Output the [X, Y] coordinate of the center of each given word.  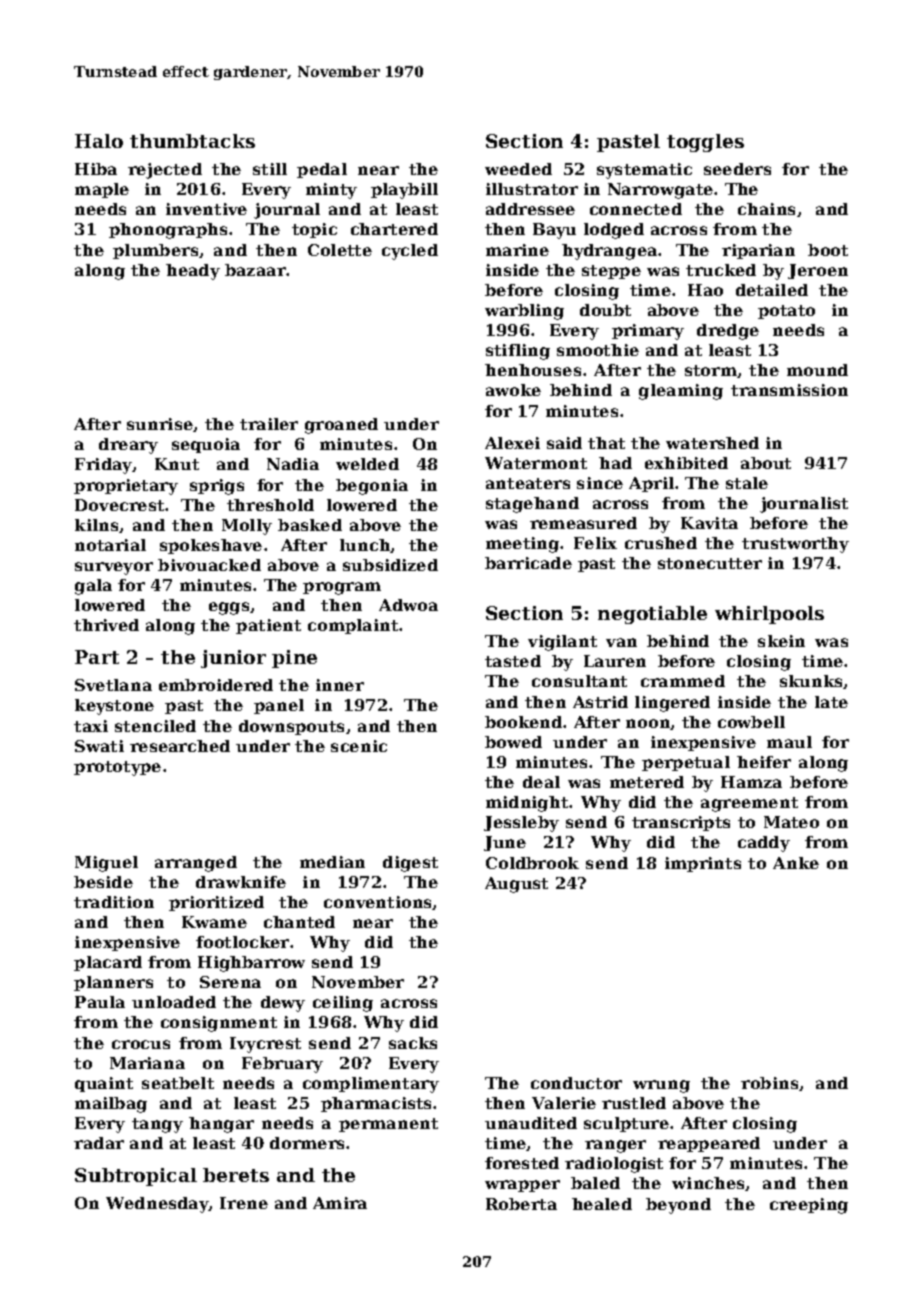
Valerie [564, 1103]
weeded [518, 169]
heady [193, 272]
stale [747, 483]
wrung [661, 1086]
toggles [705, 143]
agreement [749, 804]
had [615, 463]
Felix [595, 543]
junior [233, 659]
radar [99, 1143]
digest [410, 864]
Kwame [214, 922]
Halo [99, 141]
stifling [518, 352]
